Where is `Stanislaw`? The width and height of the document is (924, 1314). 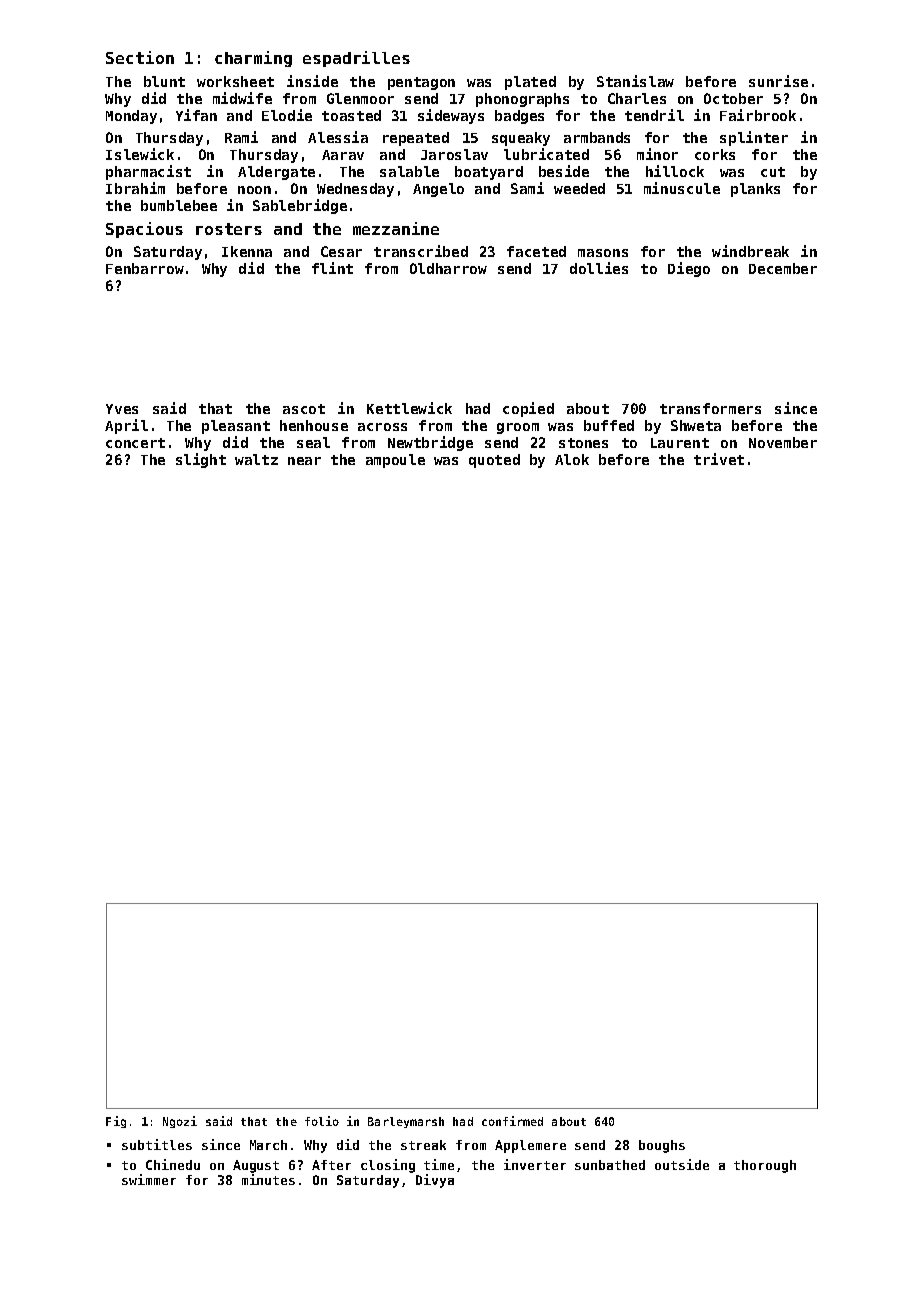
Stanislaw is located at coordinates (635, 81).
